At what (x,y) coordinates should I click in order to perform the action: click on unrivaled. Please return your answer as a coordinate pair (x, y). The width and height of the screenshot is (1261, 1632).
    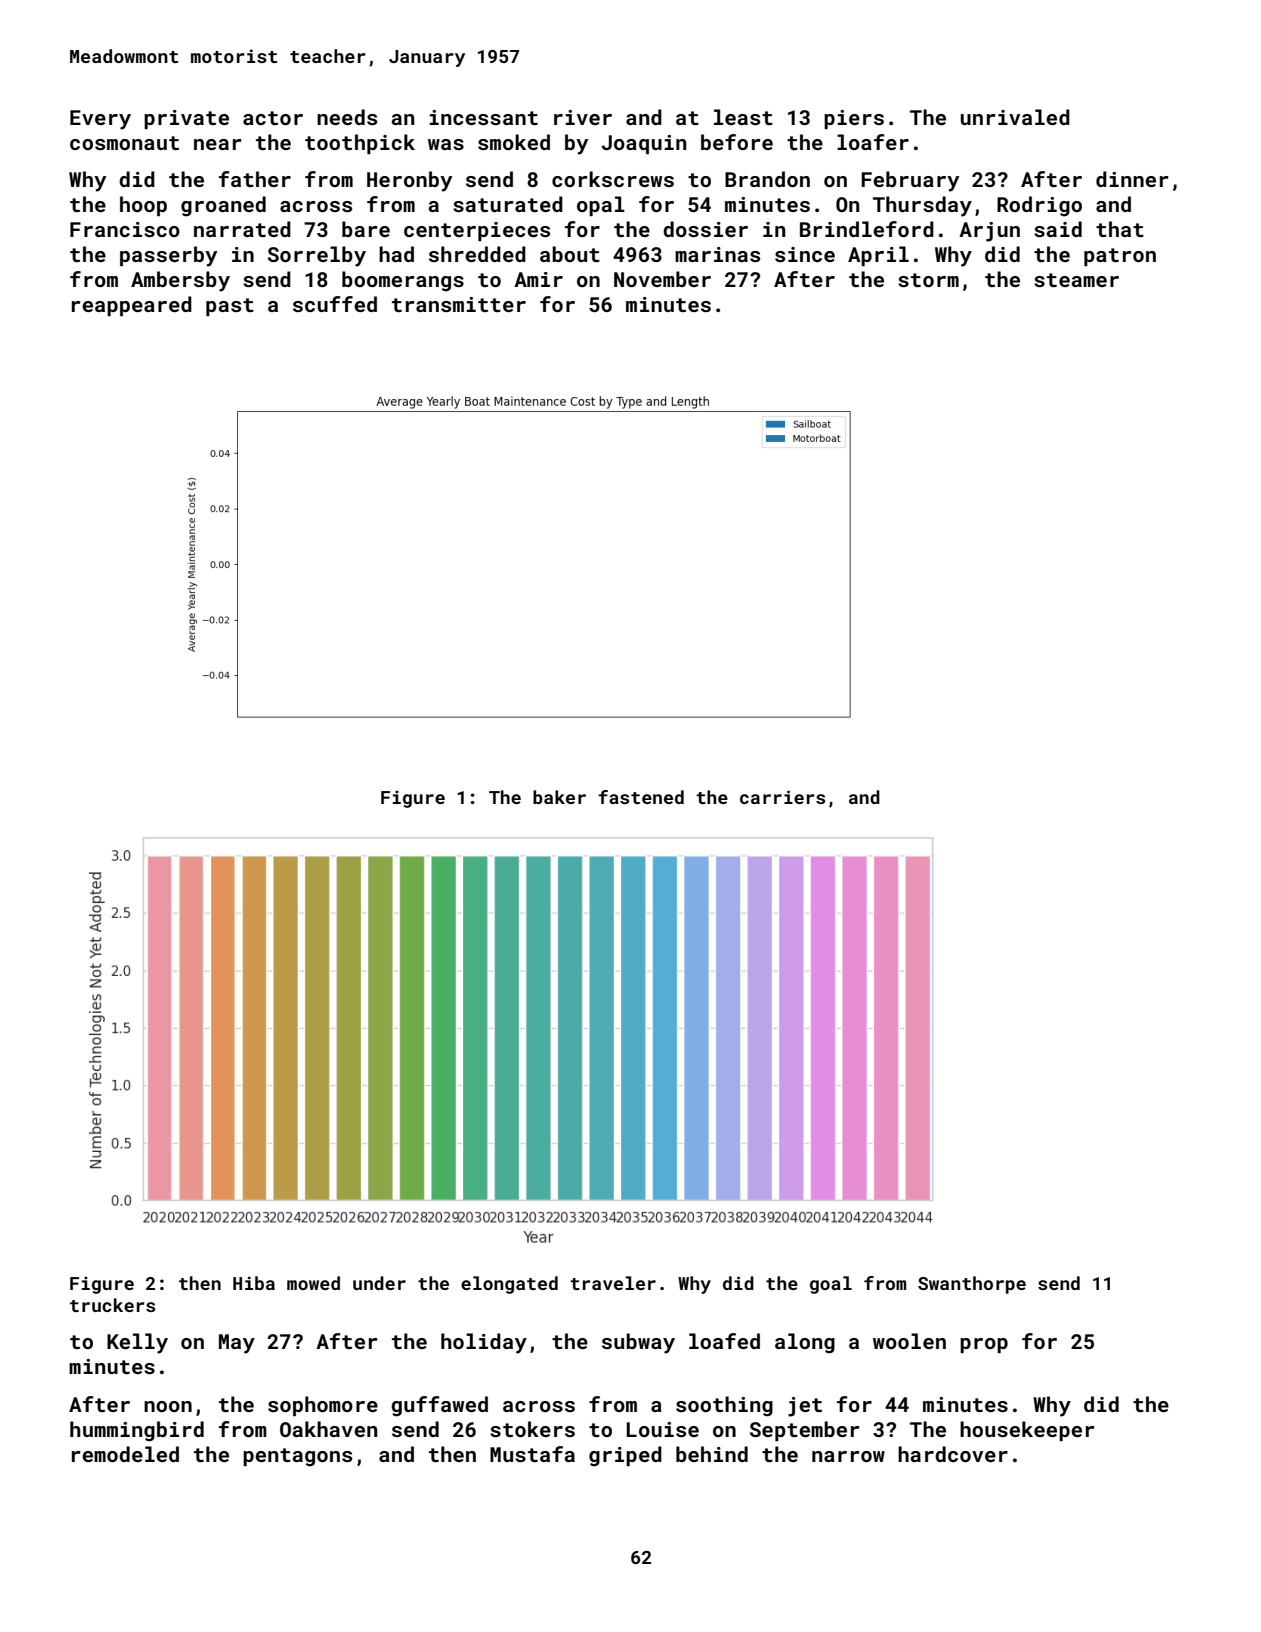
    Looking at the image, I should click on (1015, 117).
